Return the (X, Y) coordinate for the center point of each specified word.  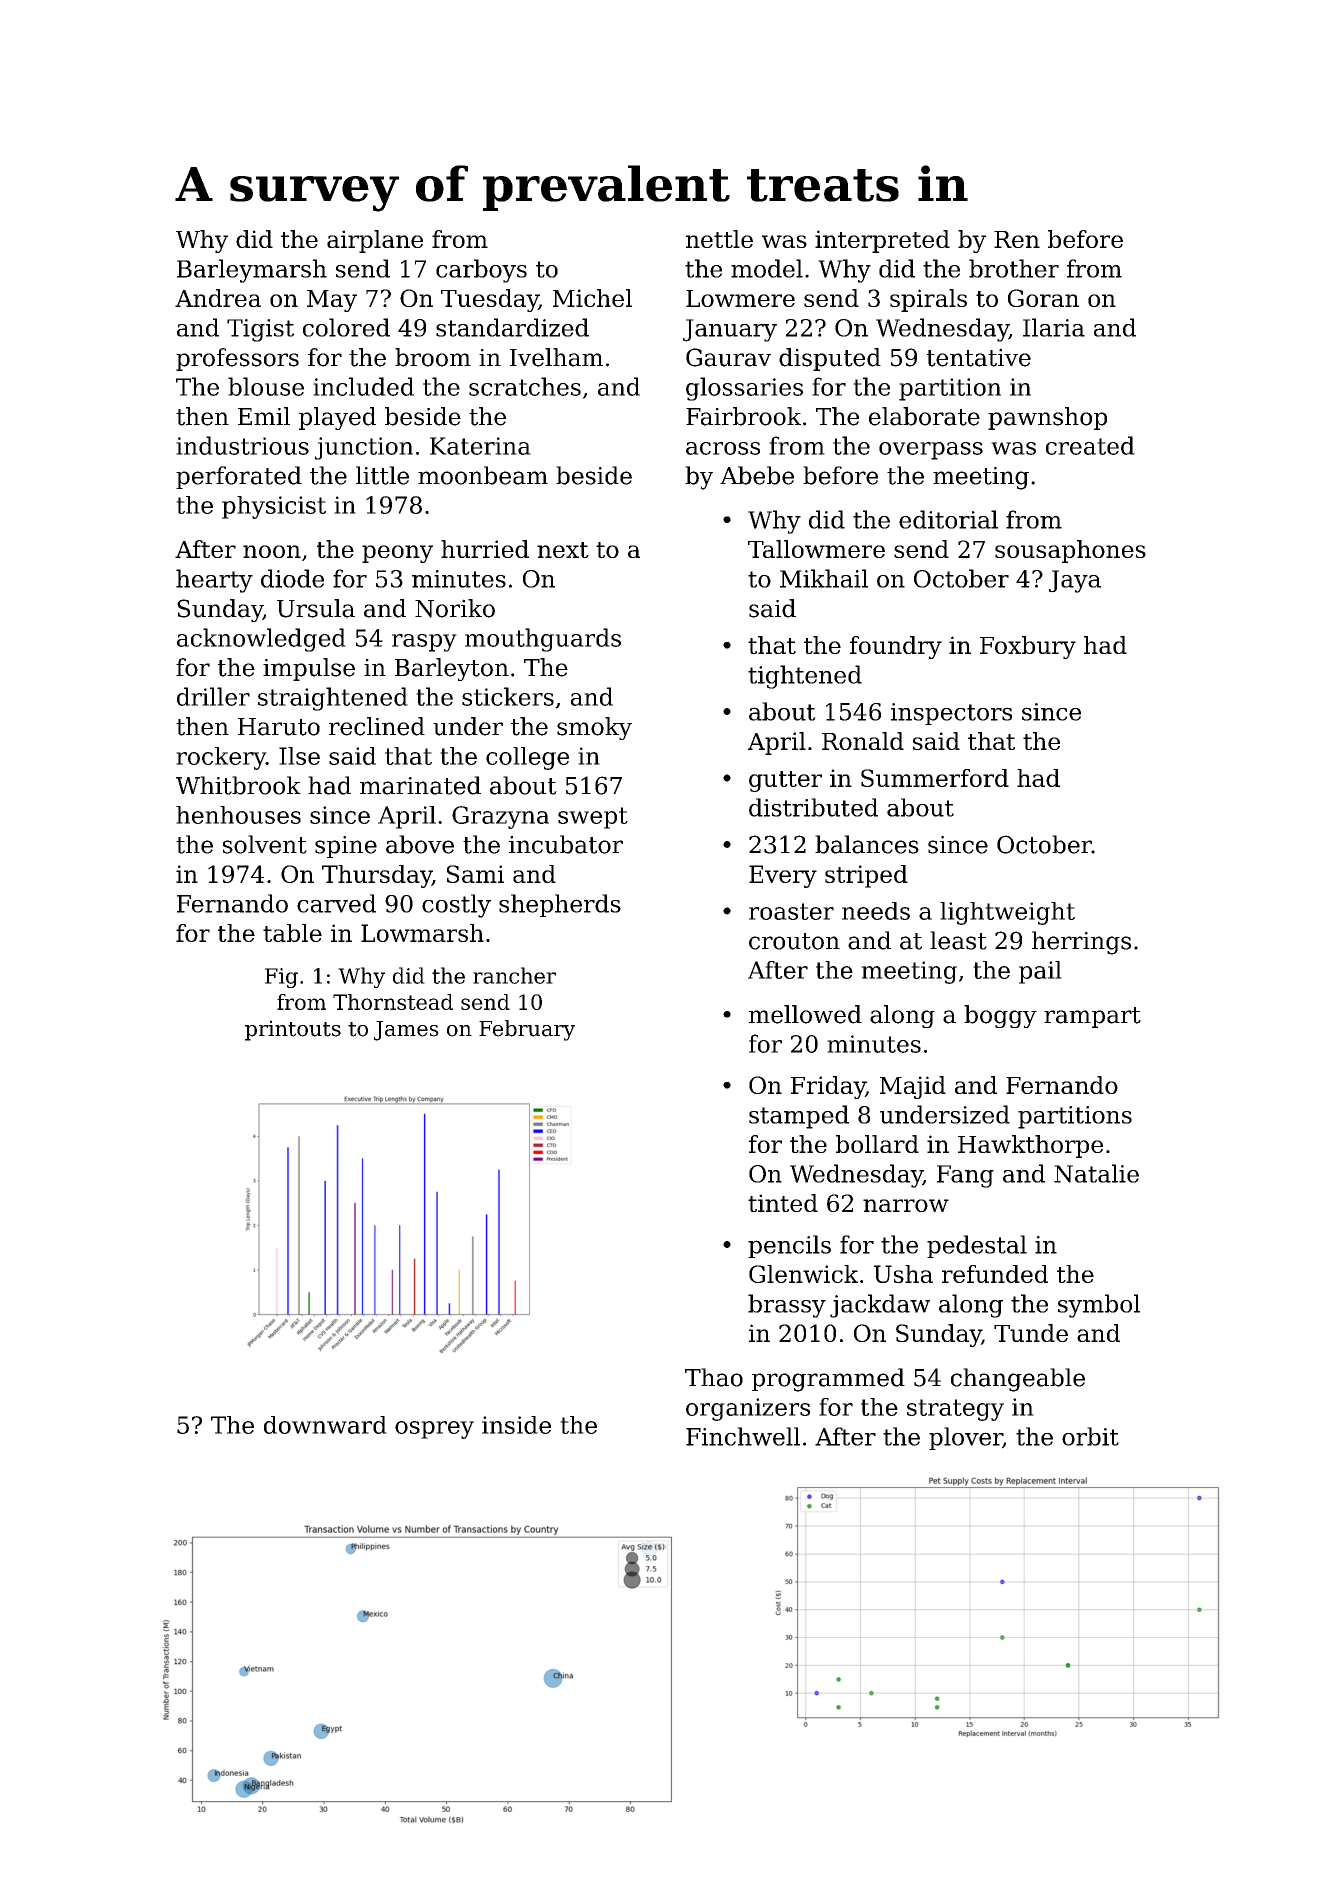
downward (325, 1425)
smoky (594, 728)
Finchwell (743, 1436)
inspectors (951, 714)
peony (397, 554)
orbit (1090, 1436)
